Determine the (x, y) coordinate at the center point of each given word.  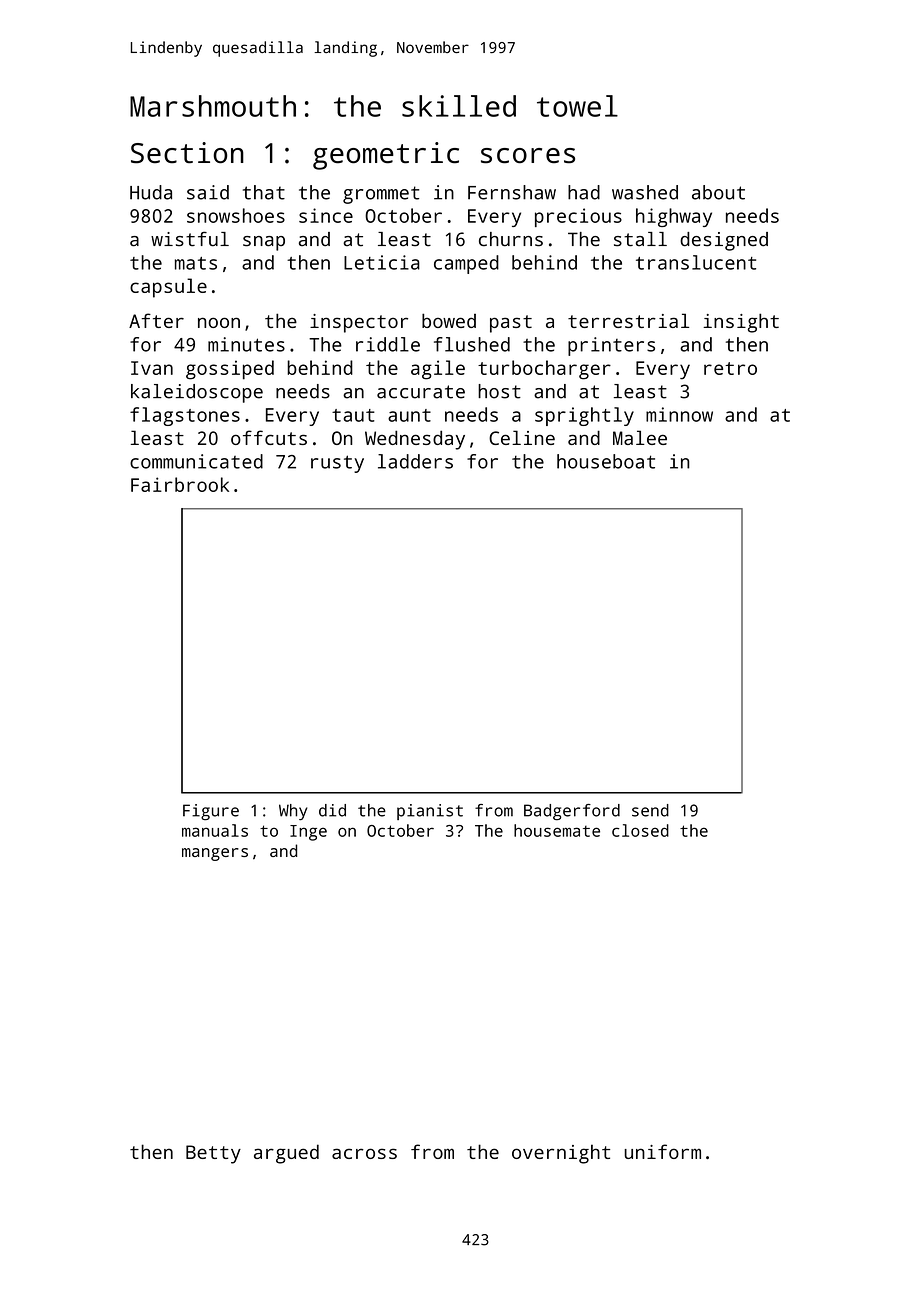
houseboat (606, 461)
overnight (561, 1154)
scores (528, 156)
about (718, 192)
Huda (151, 192)
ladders (415, 461)
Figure (211, 812)
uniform (663, 1151)
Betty (213, 1154)
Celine (522, 437)
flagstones (185, 416)
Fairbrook (180, 484)
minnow (679, 414)
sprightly (584, 416)
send (650, 810)
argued (286, 1154)
